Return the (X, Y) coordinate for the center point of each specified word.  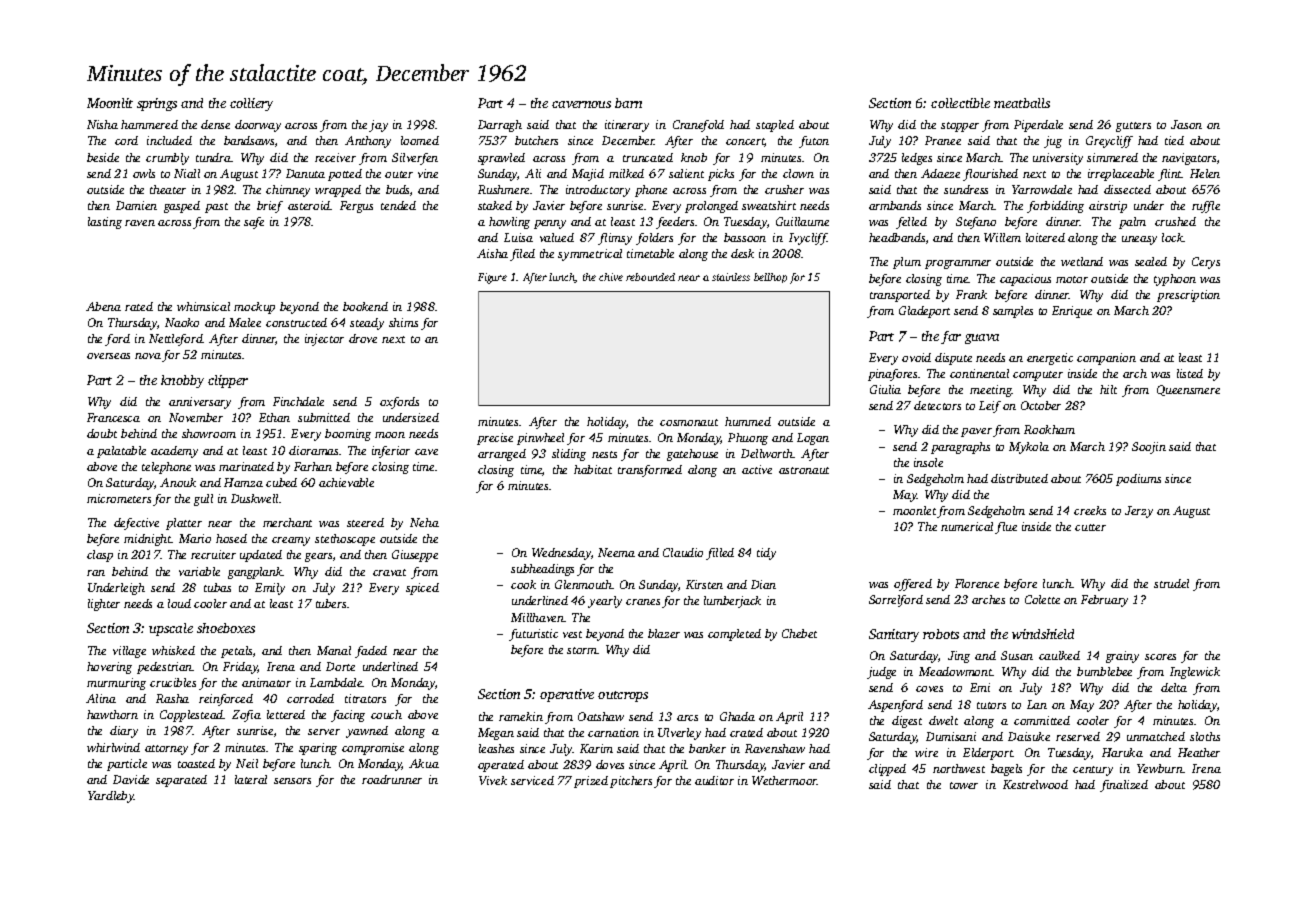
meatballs (1022, 103)
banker (707, 748)
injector (324, 340)
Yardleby (111, 797)
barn (628, 103)
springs (157, 104)
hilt (1108, 389)
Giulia (885, 389)
